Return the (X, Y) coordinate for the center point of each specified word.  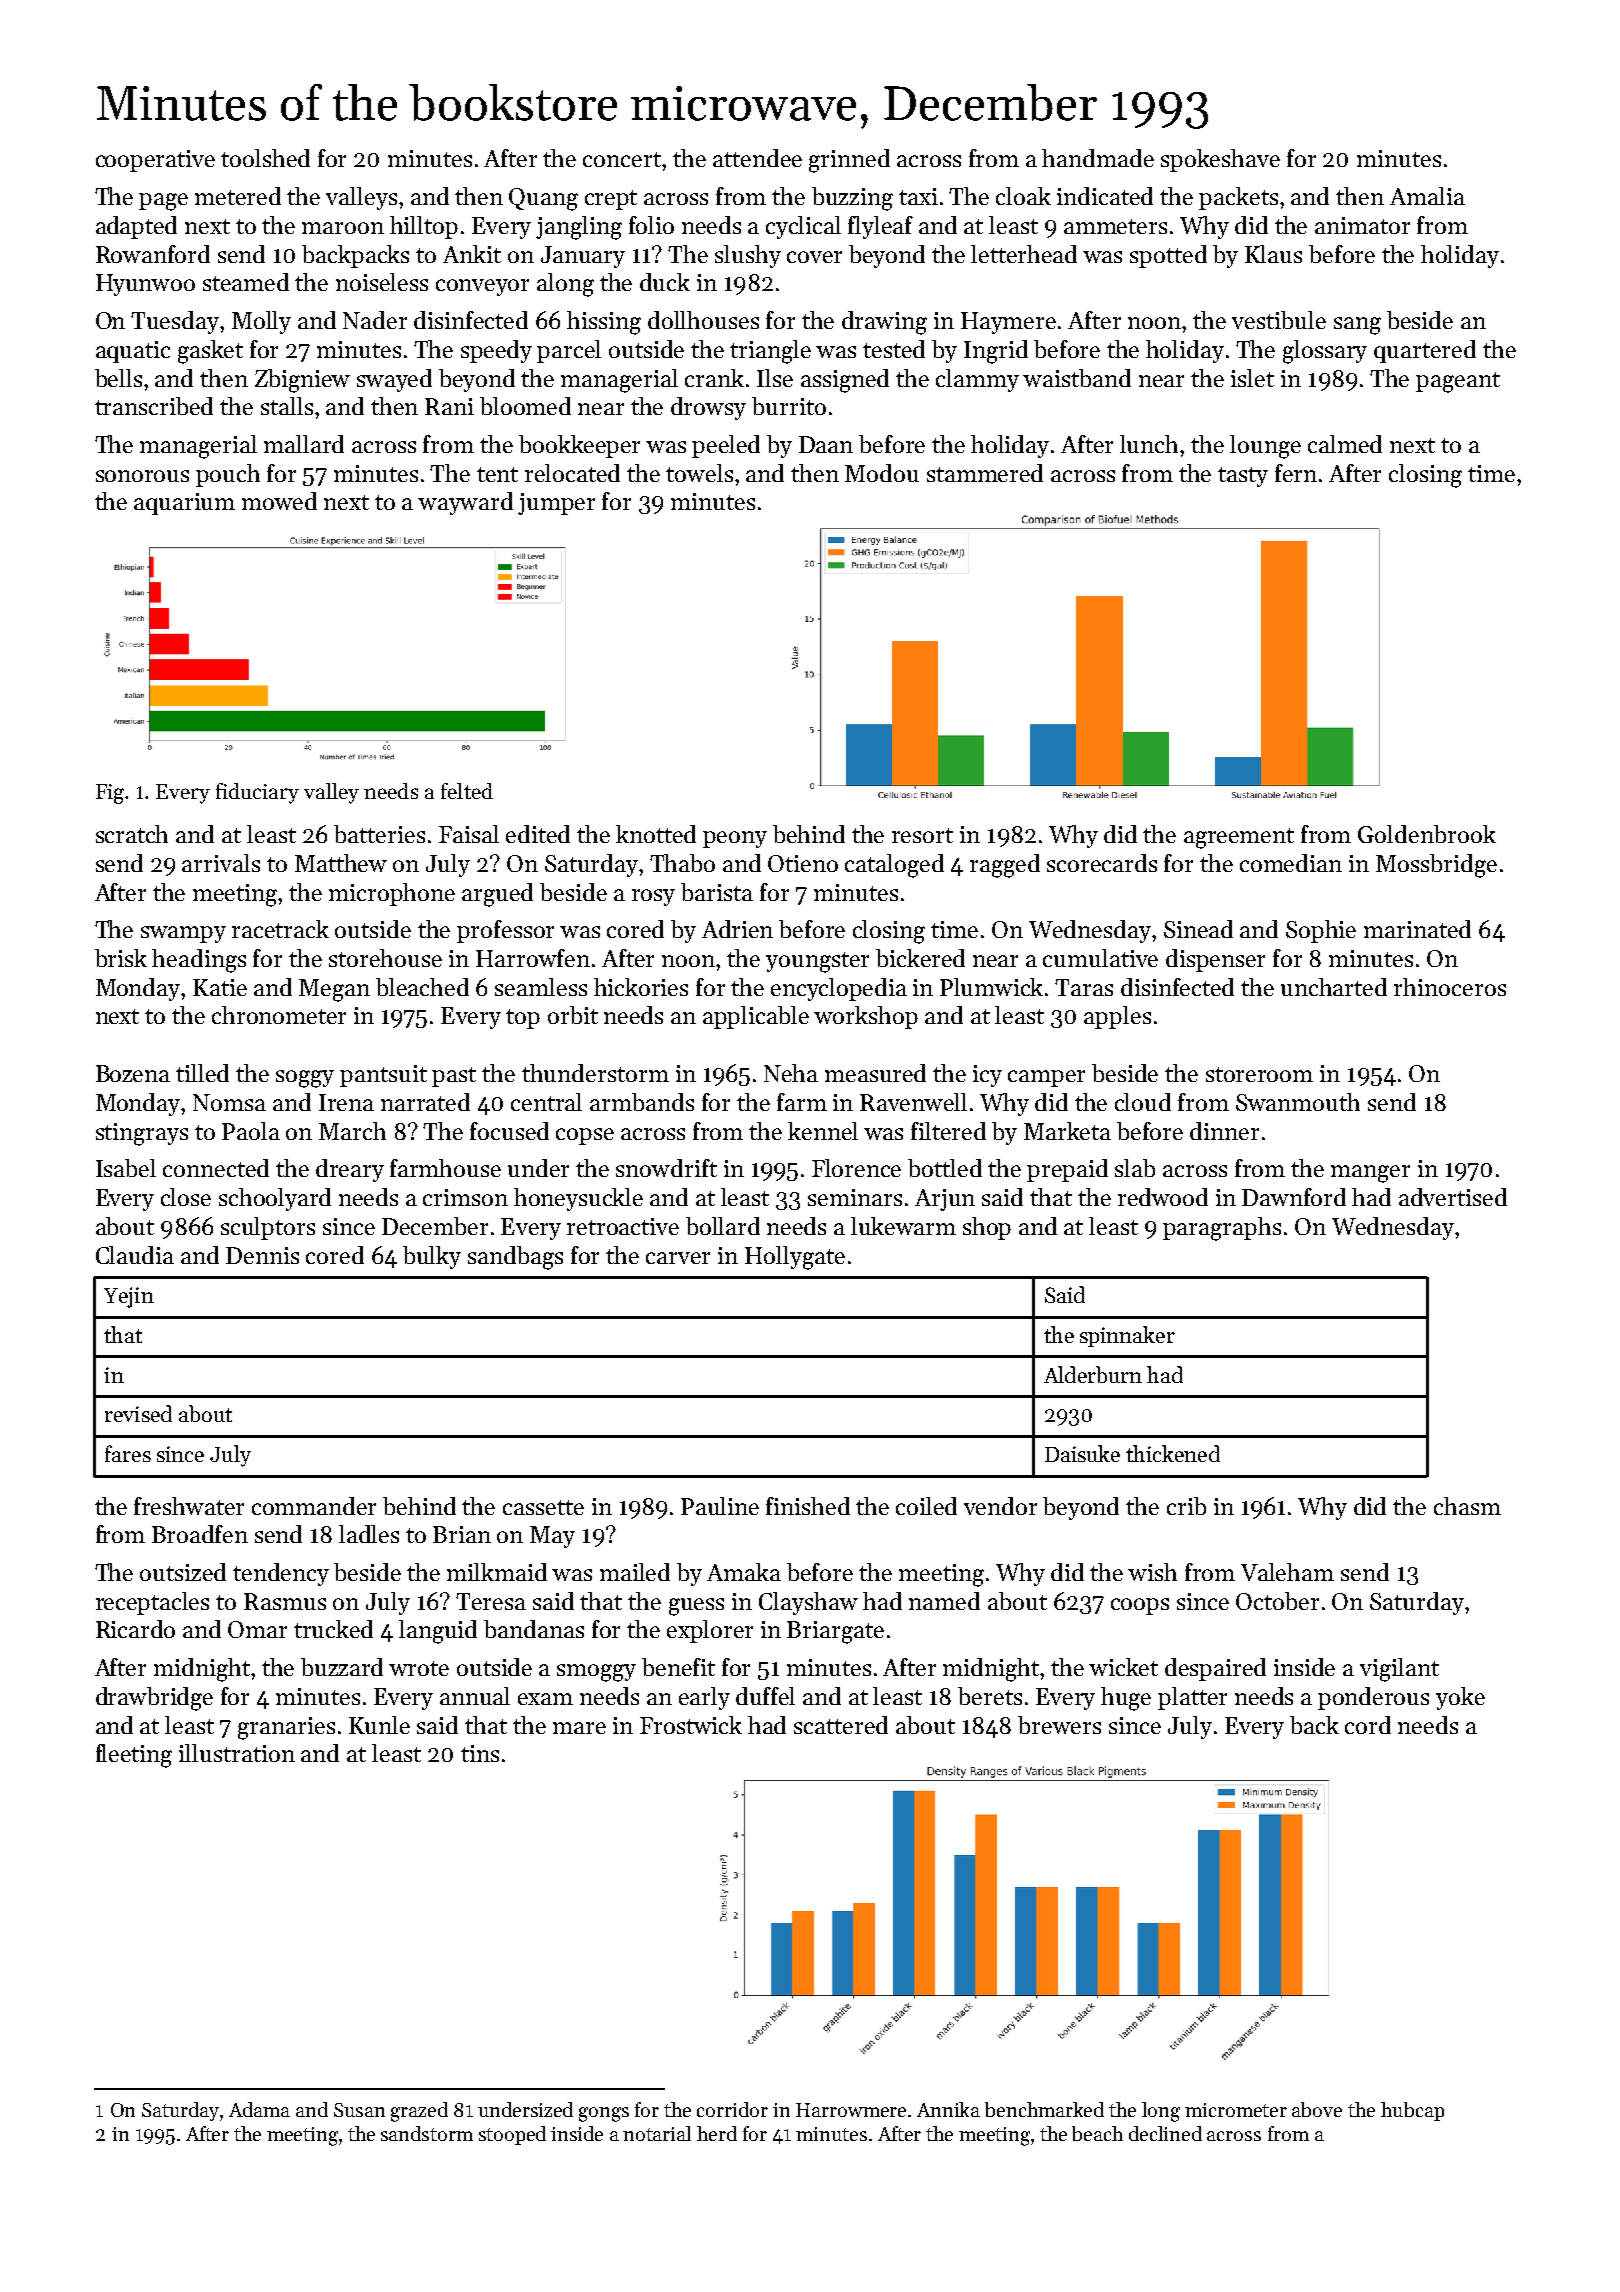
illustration (237, 1753)
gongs (604, 2114)
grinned (849, 161)
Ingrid (996, 352)
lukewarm (903, 1226)
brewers (1059, 1725)
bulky (432, 1257)
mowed (279, 501)
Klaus (1273, 254)
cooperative (155, 161)
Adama (259, 2109)
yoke (1460, 1698)
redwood (1163, 1197)
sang (1357, 326)
